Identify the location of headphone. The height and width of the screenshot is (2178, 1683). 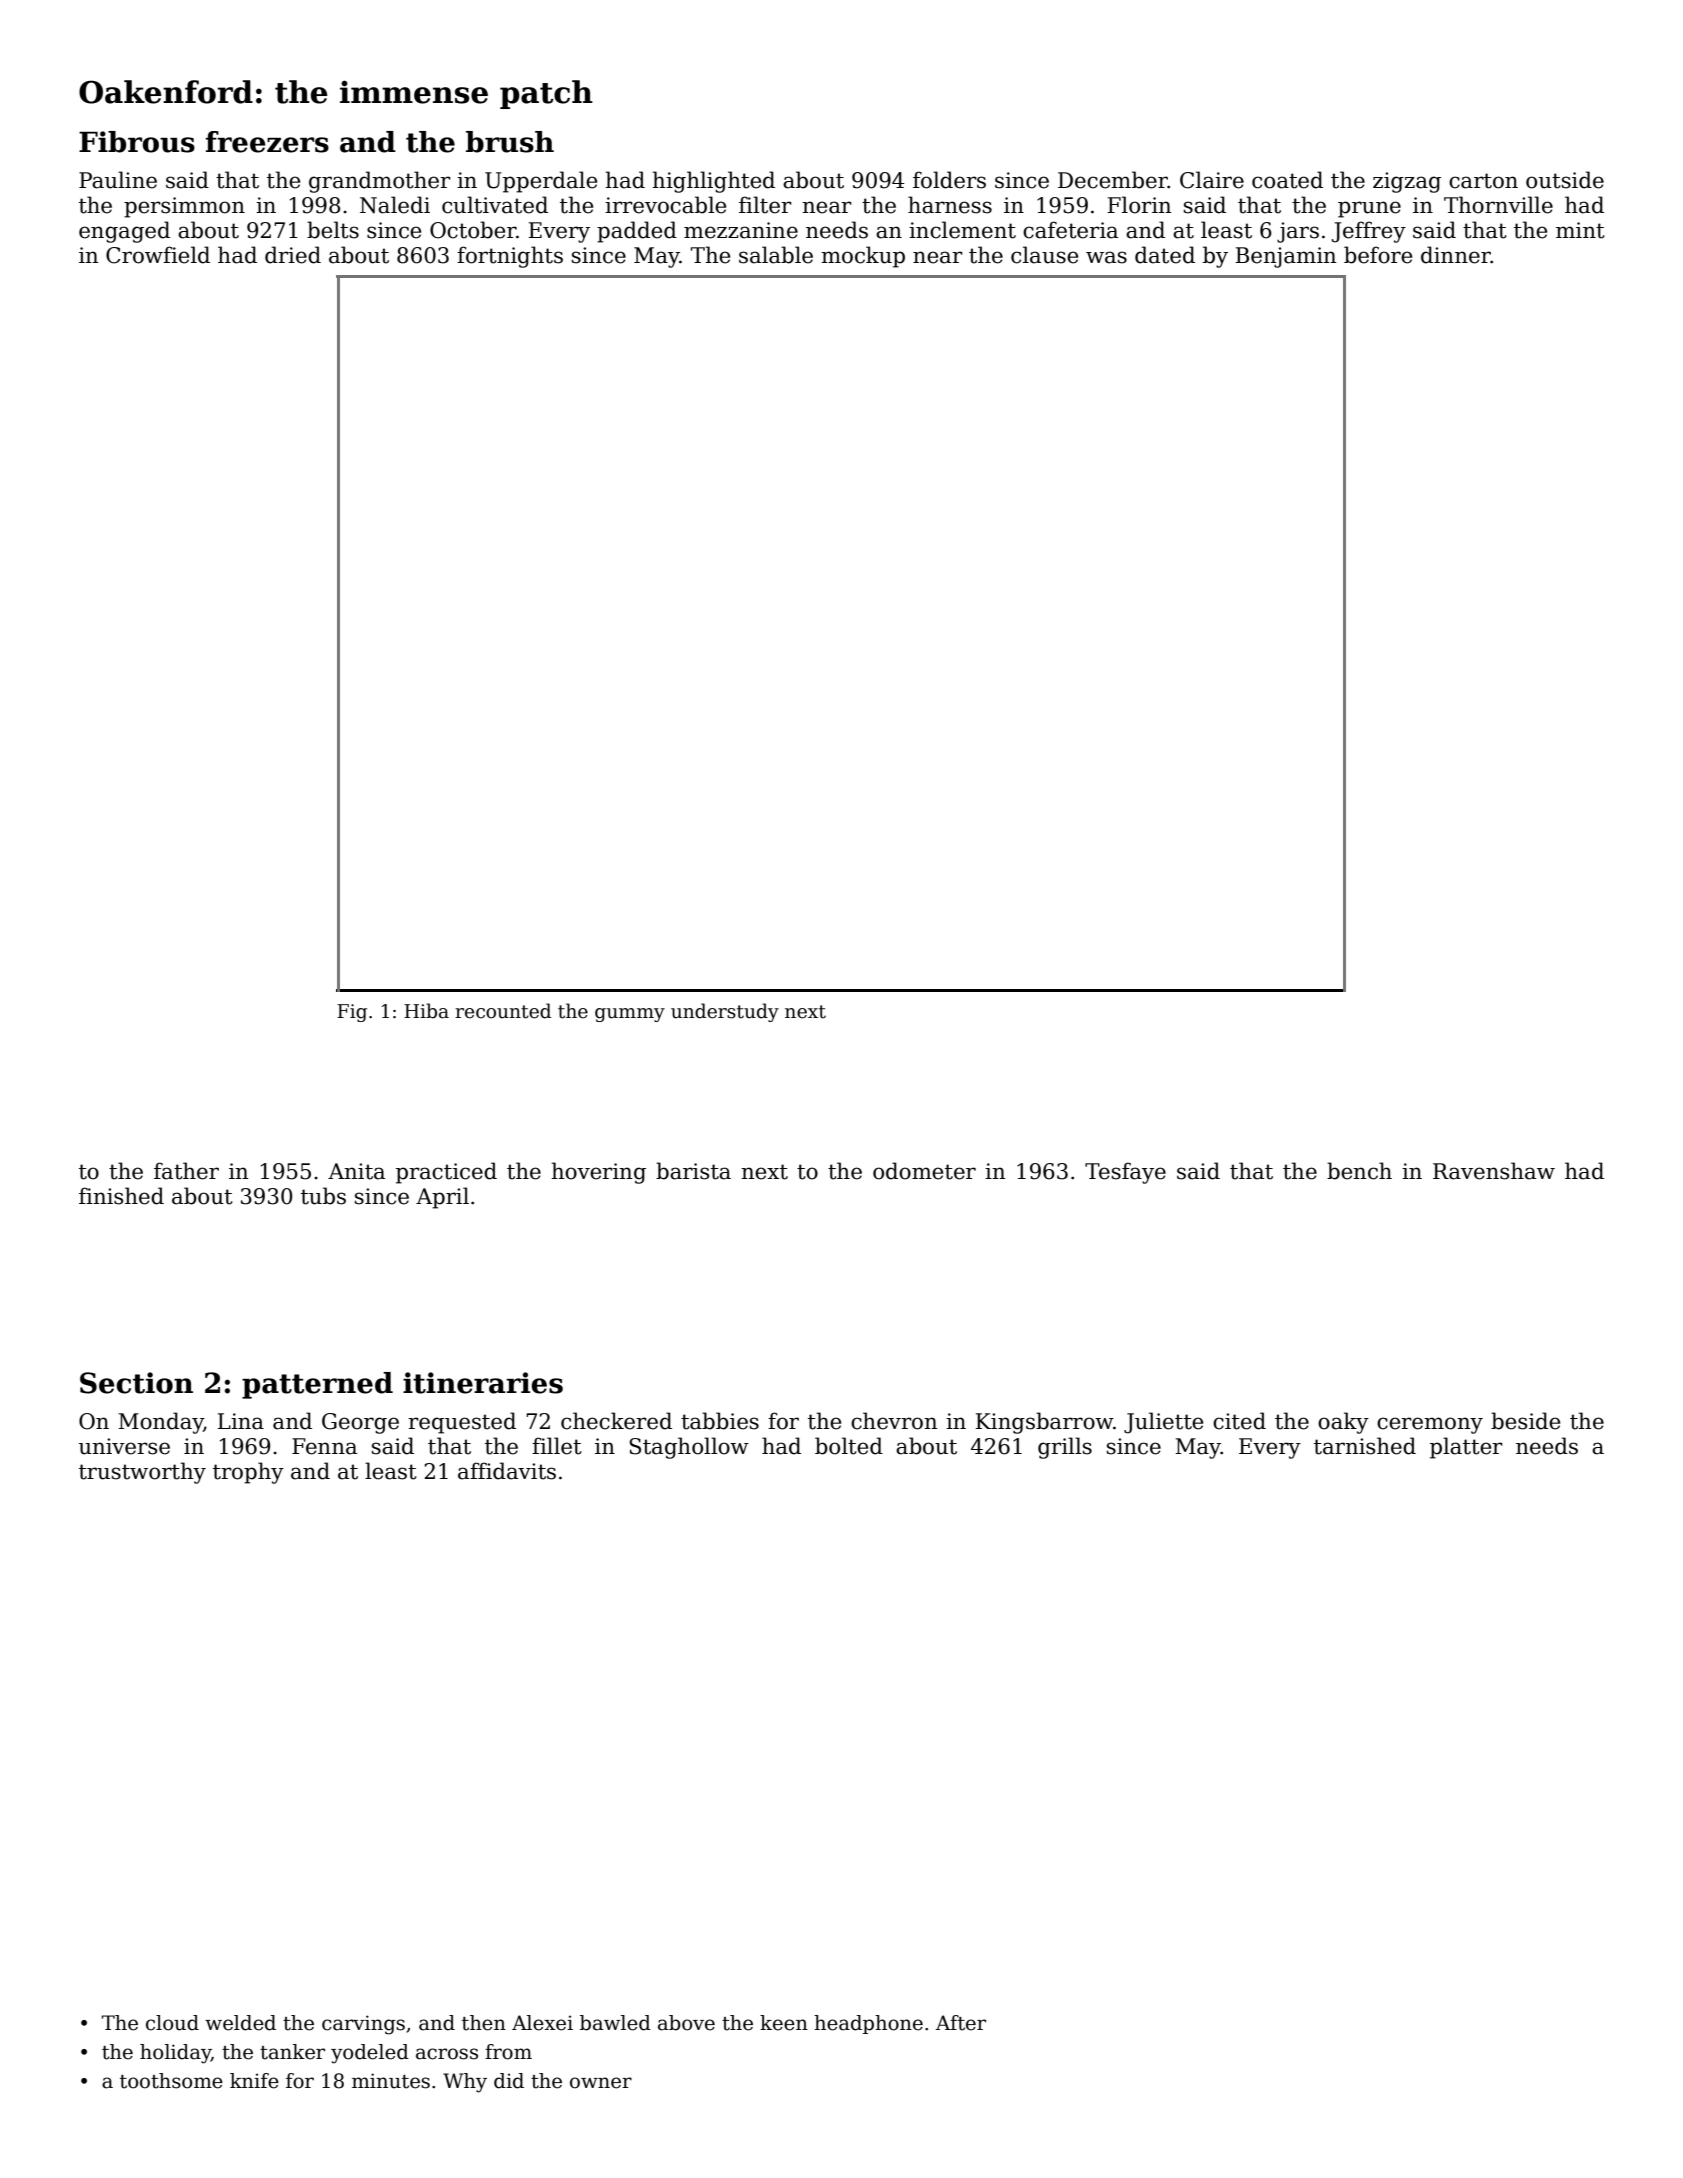
(868, 2024).
